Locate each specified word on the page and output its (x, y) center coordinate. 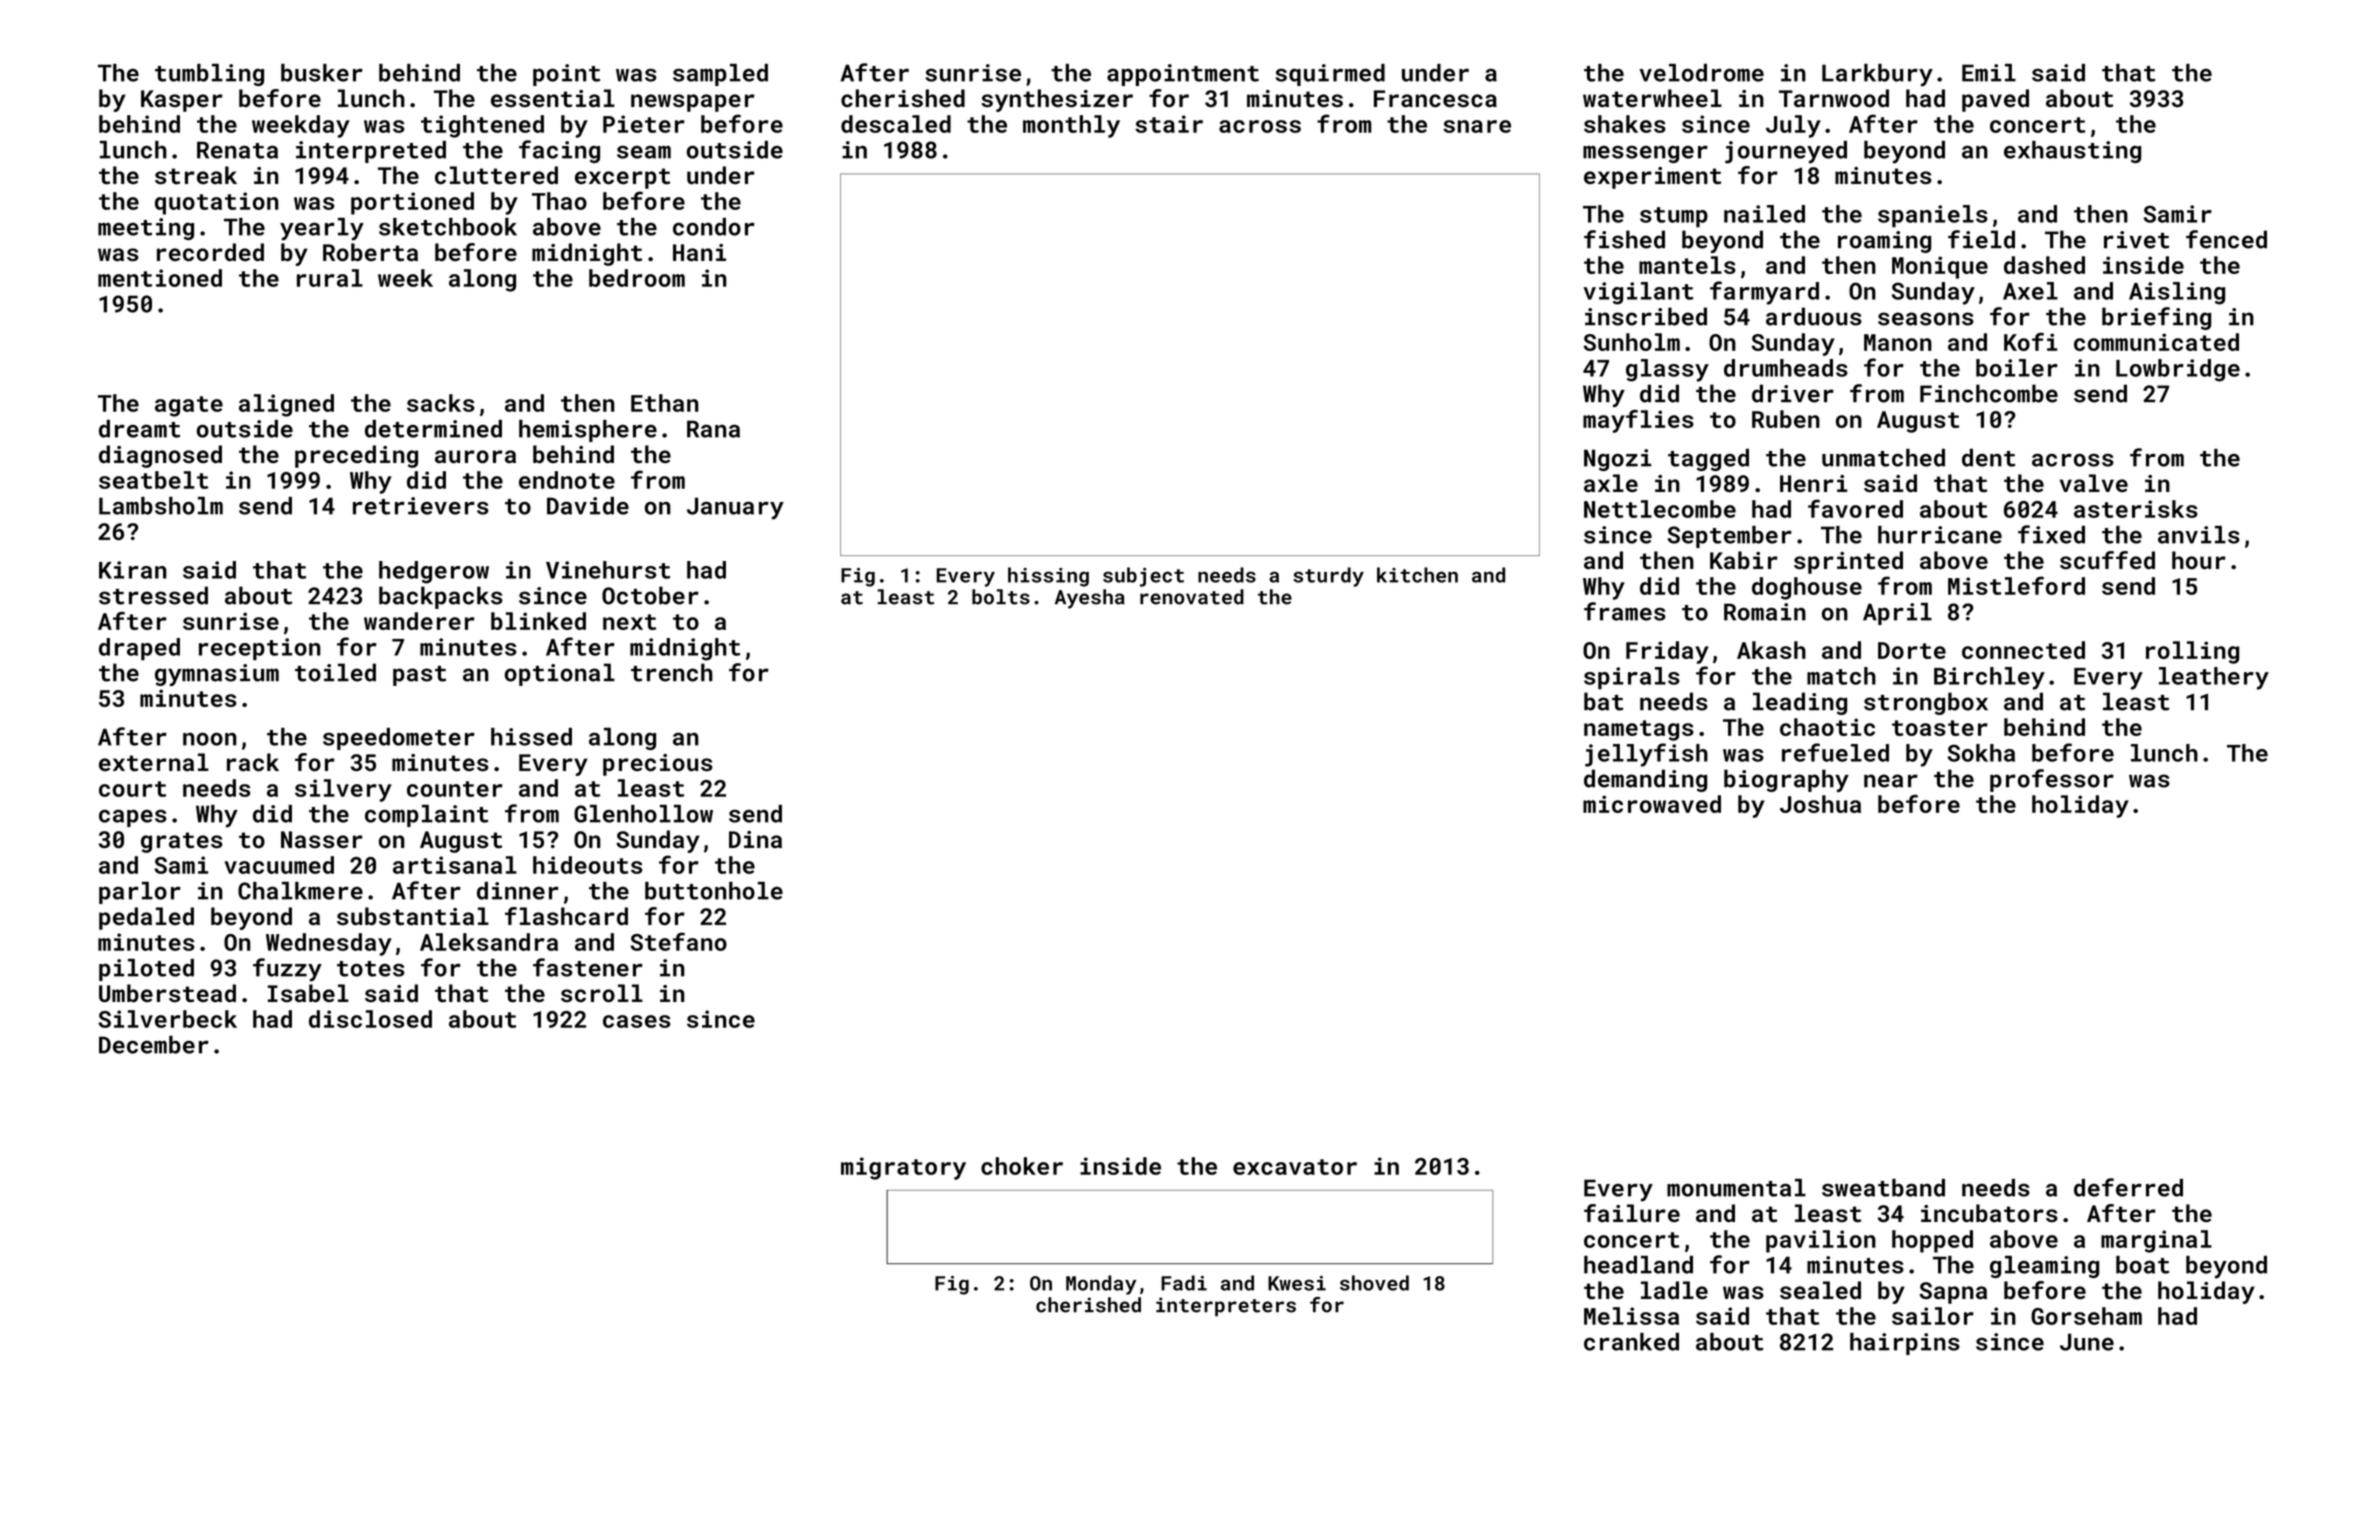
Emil (1989, 73)
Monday (1101, 1285)
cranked (1631, 1342)
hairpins (1905, 1344)
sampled (720, 75)
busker (322, 73)
